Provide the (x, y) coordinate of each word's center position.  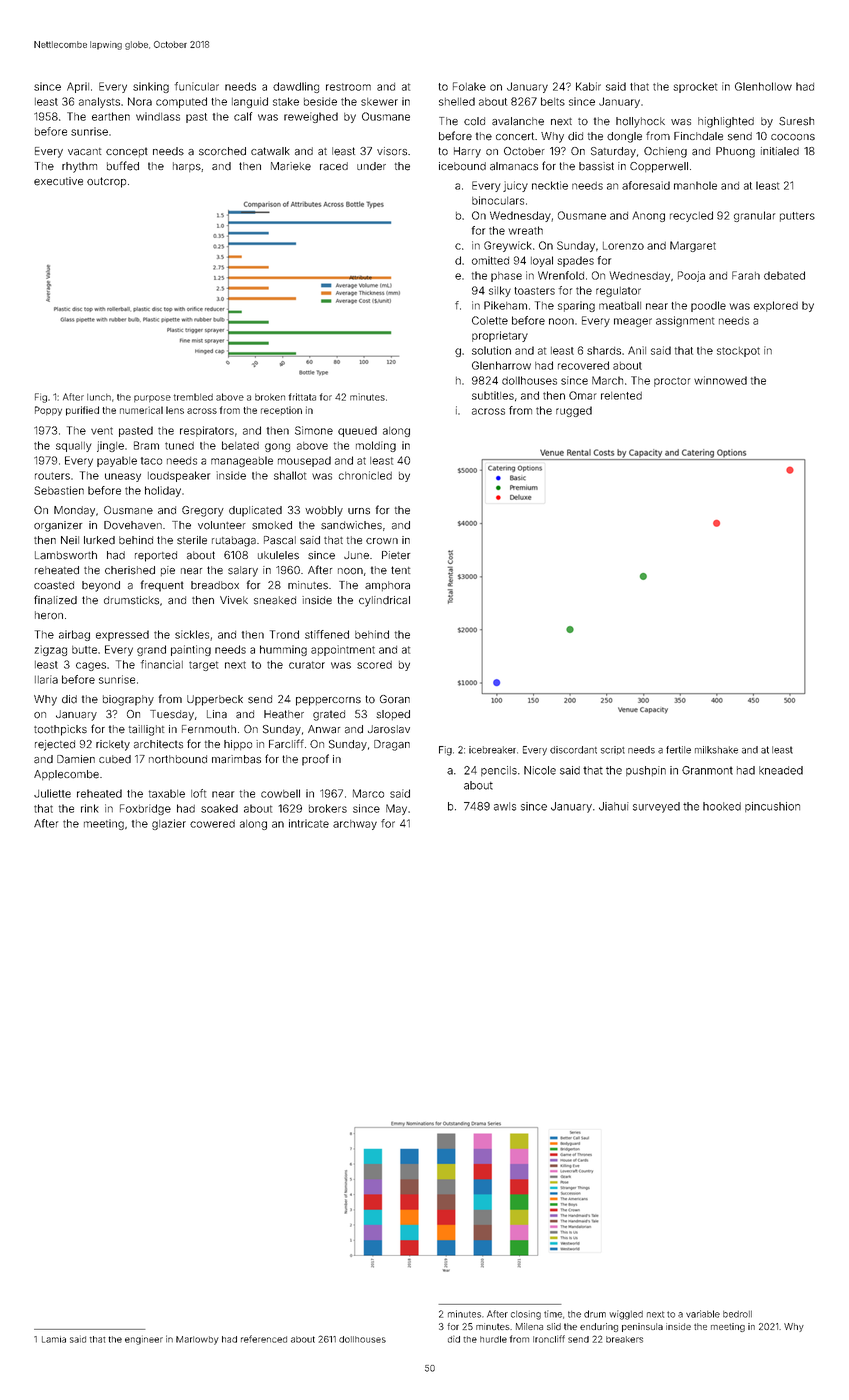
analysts (99, 102)
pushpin (646, 771)
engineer (144, 1340)
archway (355, 825)
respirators (207, 431)
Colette (490, 320)
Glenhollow (763, 86)
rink (90, 808)
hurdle (493, 1339)
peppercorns (328, 701)
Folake (469, 86)
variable (703, 1314)
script (613, 750)
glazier (169, 824)
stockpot (738, 352)
